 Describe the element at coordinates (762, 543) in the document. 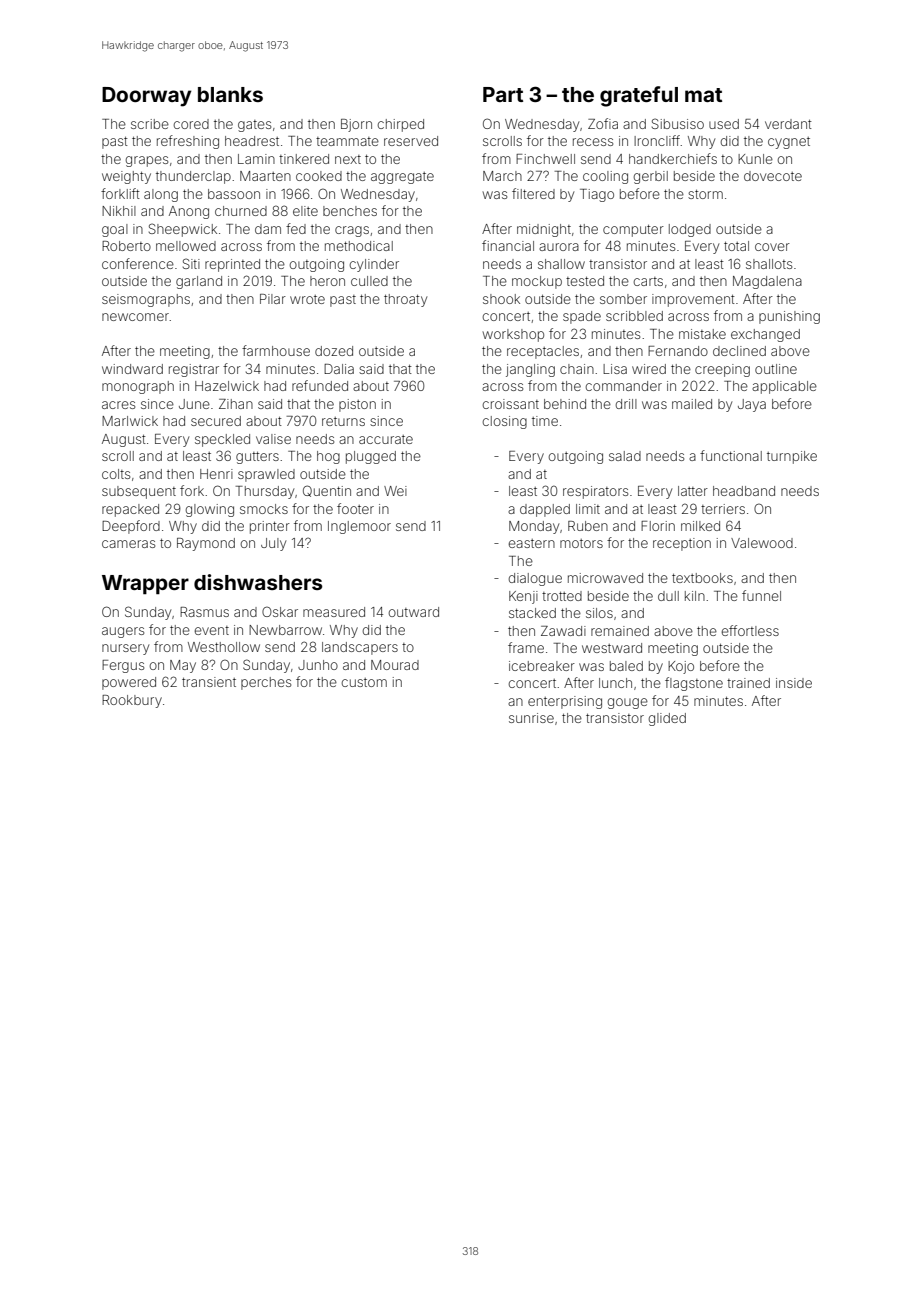

I see `Valewood` at that location.
